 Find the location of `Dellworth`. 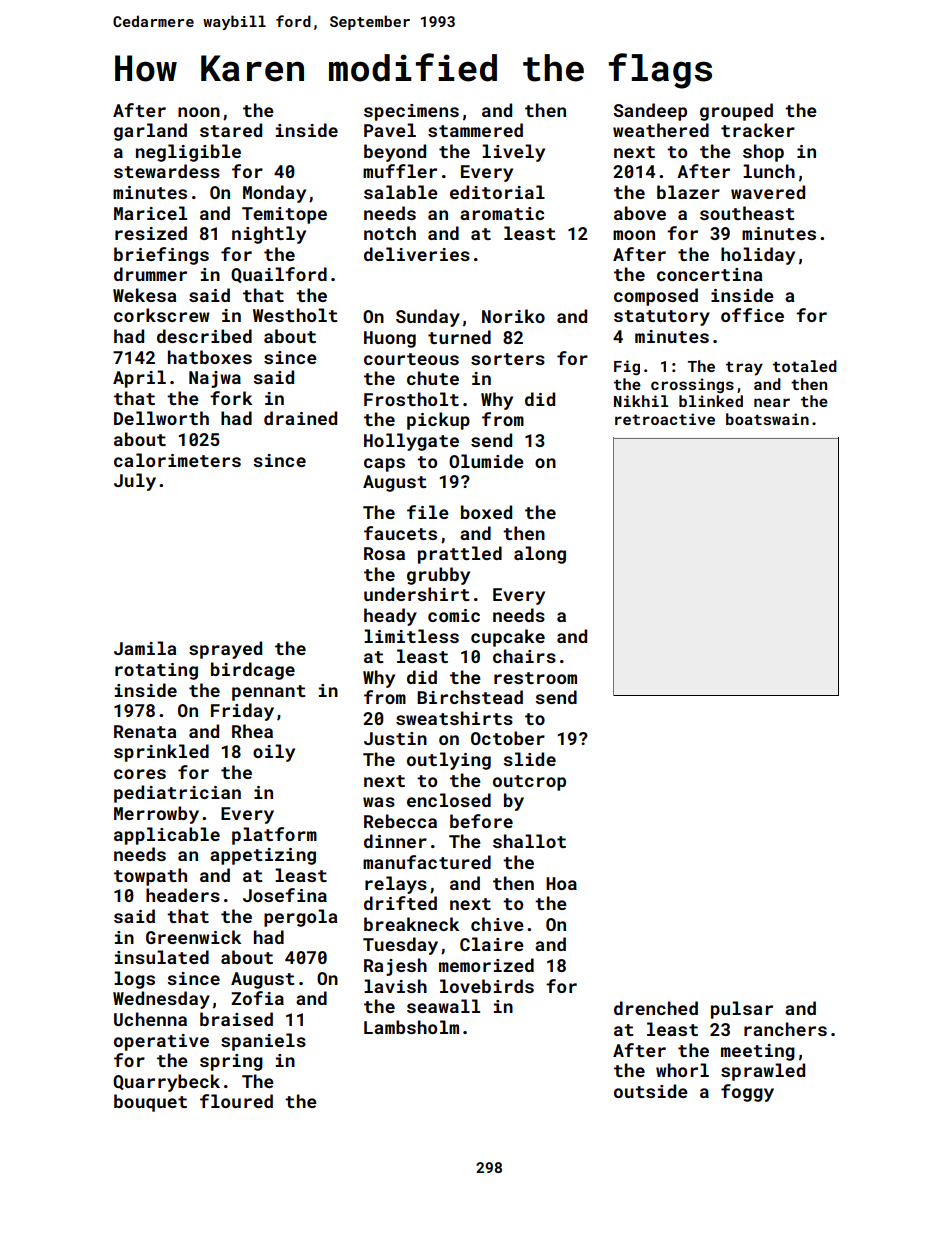

Dellworth is located at coordinates (161, 418).
